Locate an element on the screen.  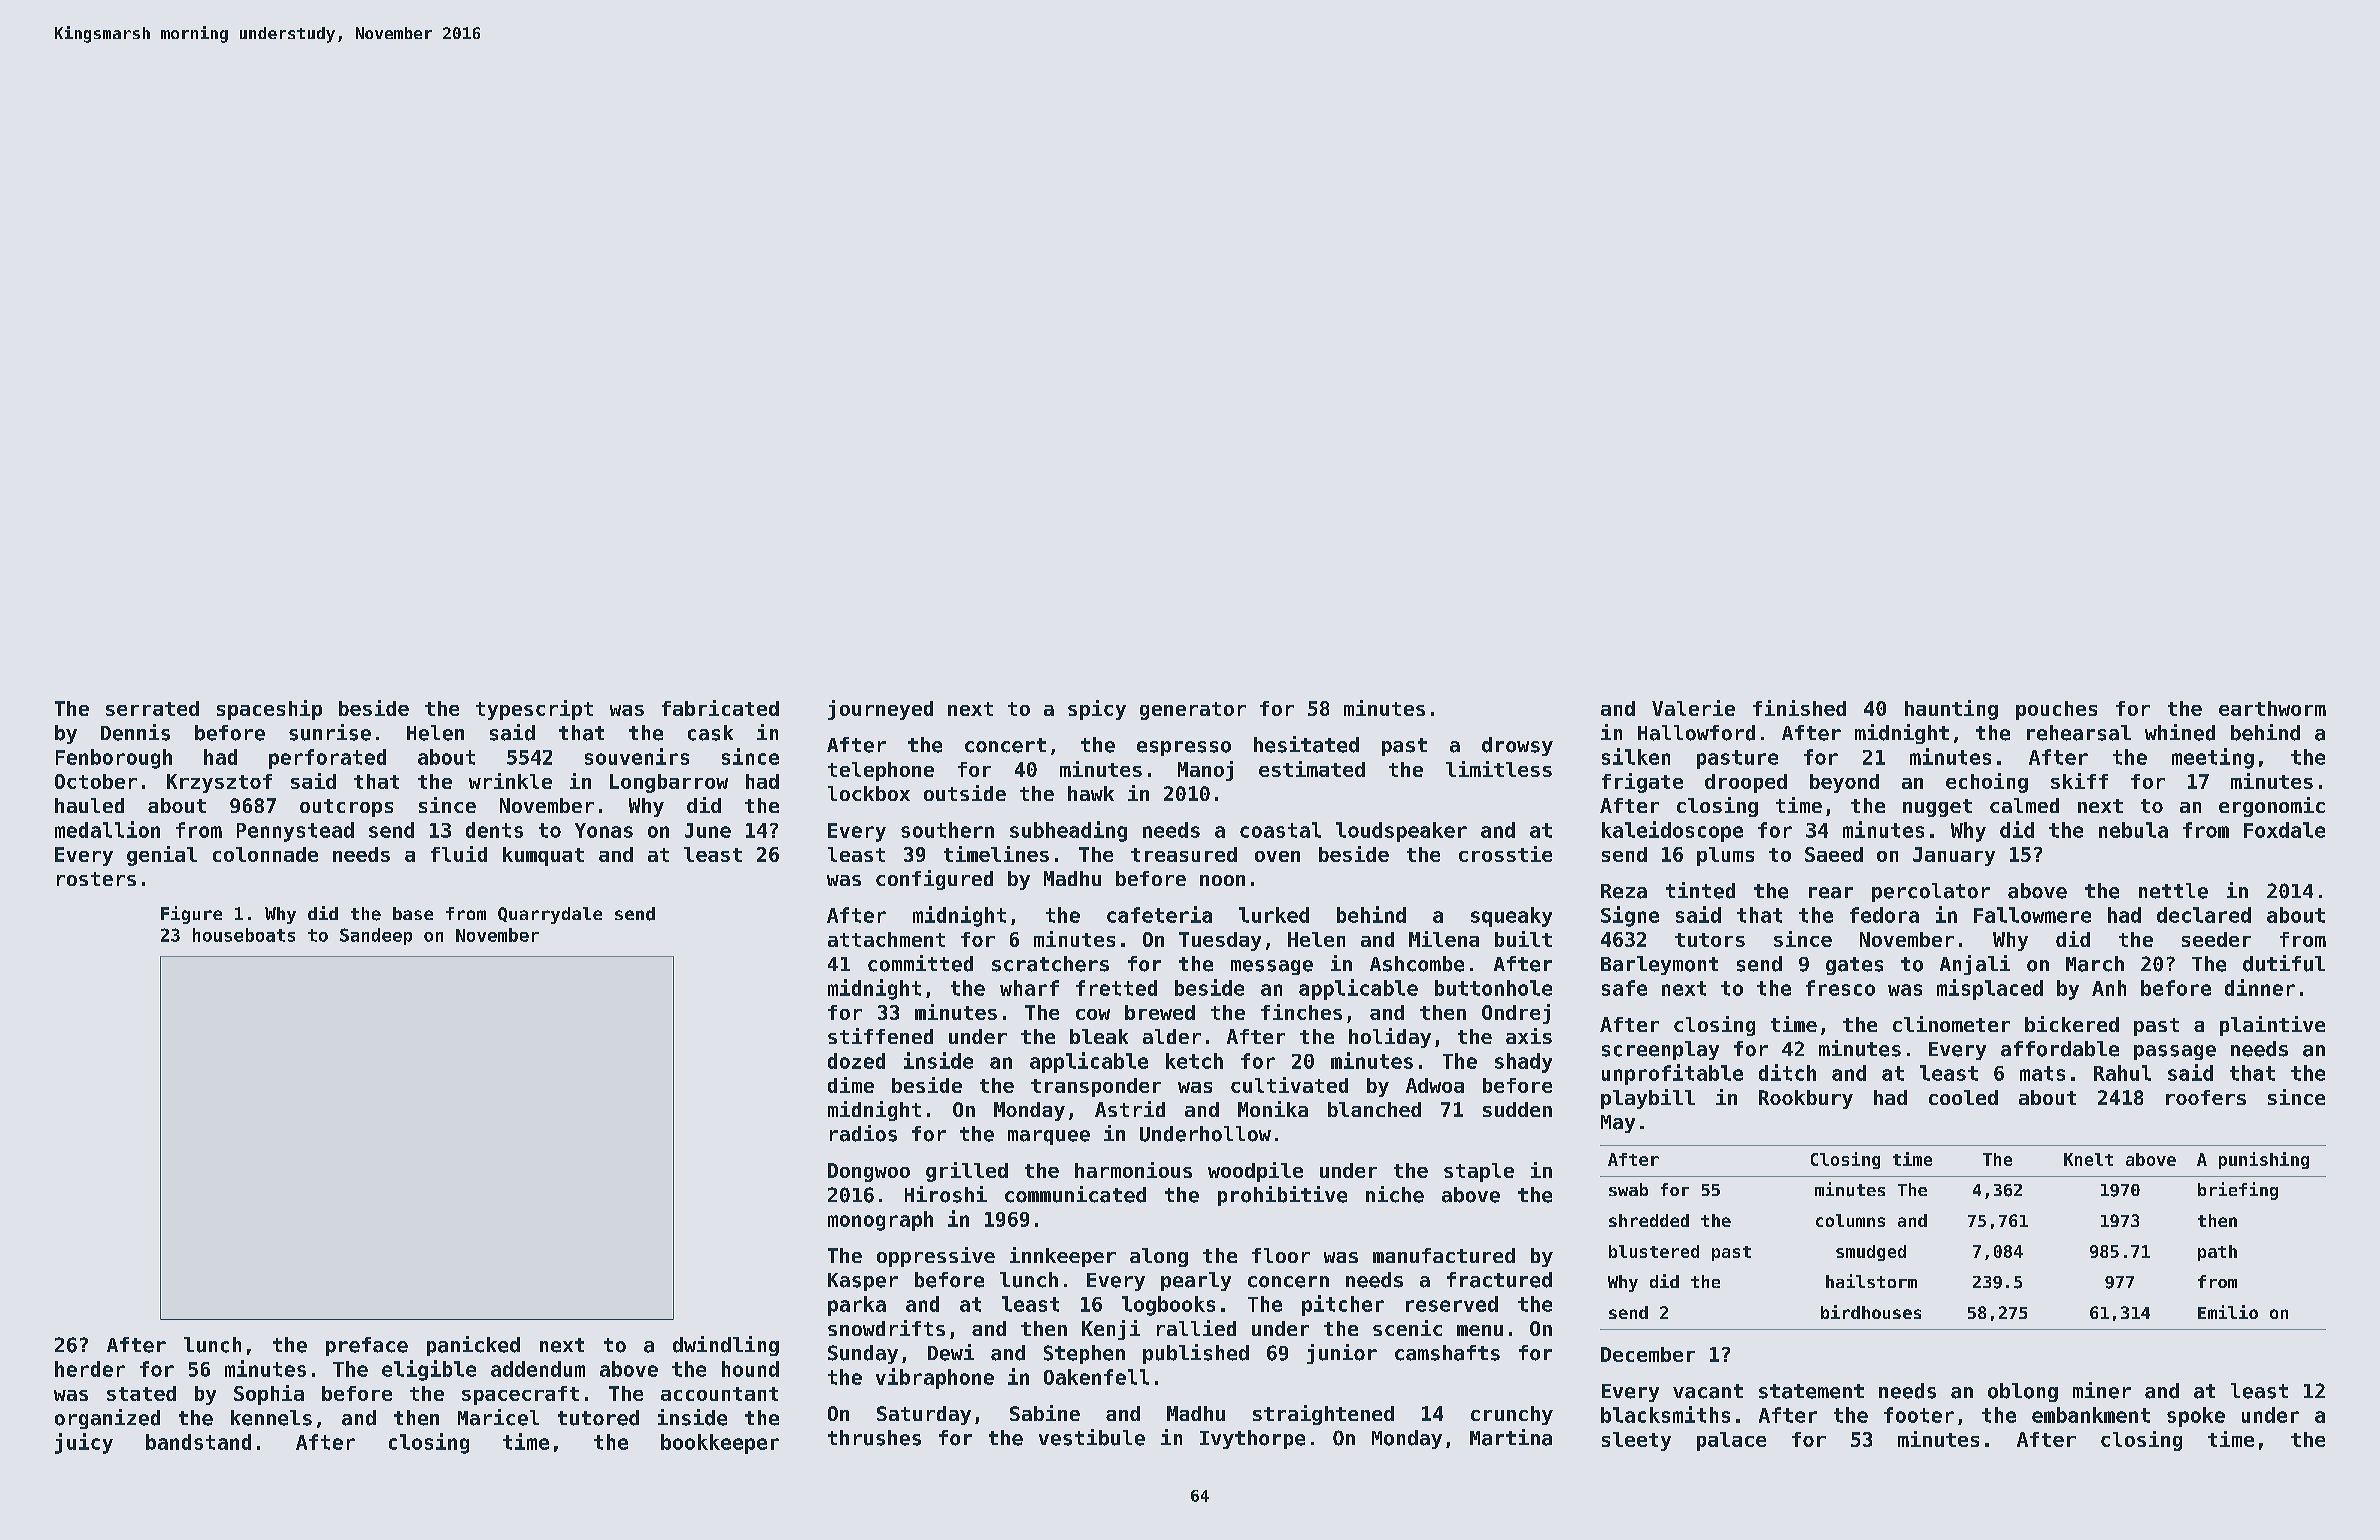
houseboats is located at coordinates (244, 935).
